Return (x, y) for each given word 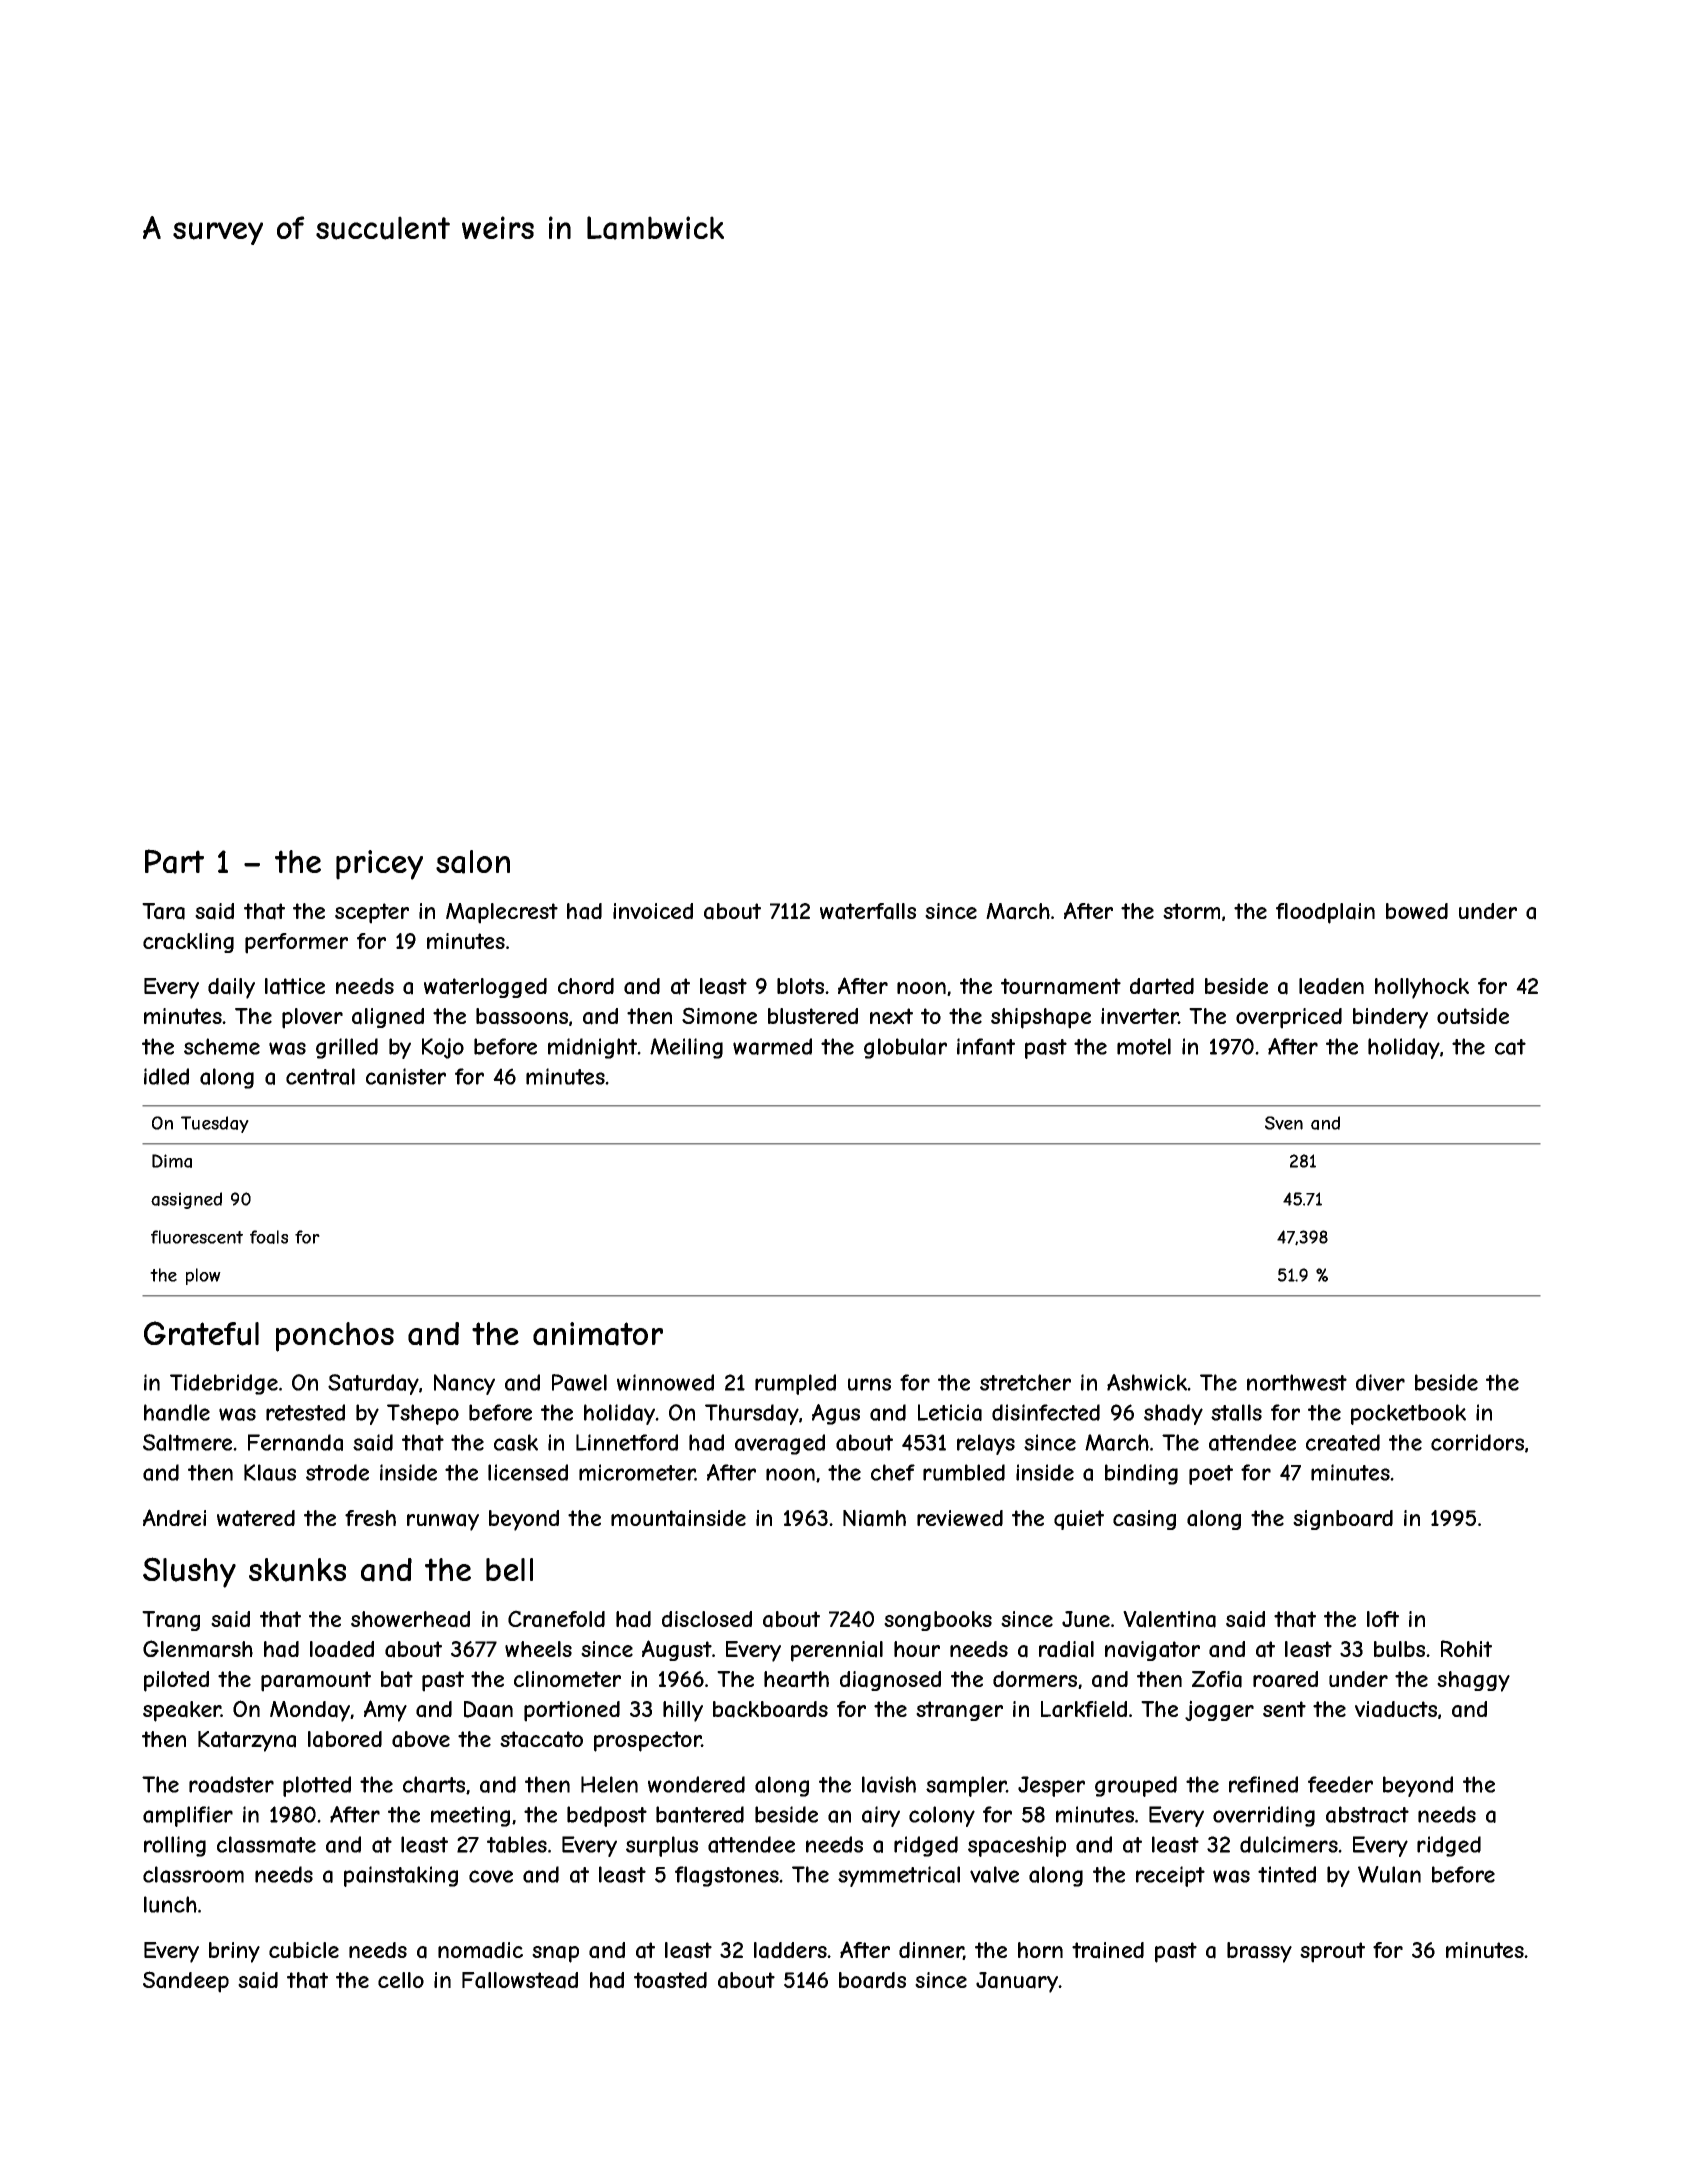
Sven (1284, 1123)
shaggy (1473, 1681)
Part (174, 861)
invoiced (653, 911)
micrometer (637, 1472)
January (1017, 1982)
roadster (231, 1784)
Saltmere (187, 1442)
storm (1191, 911)
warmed (772, 1046)
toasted (670, 1980)
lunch (170, 1904)
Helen (609, 1784)
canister (406, 1076)
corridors (1477, 1442)
